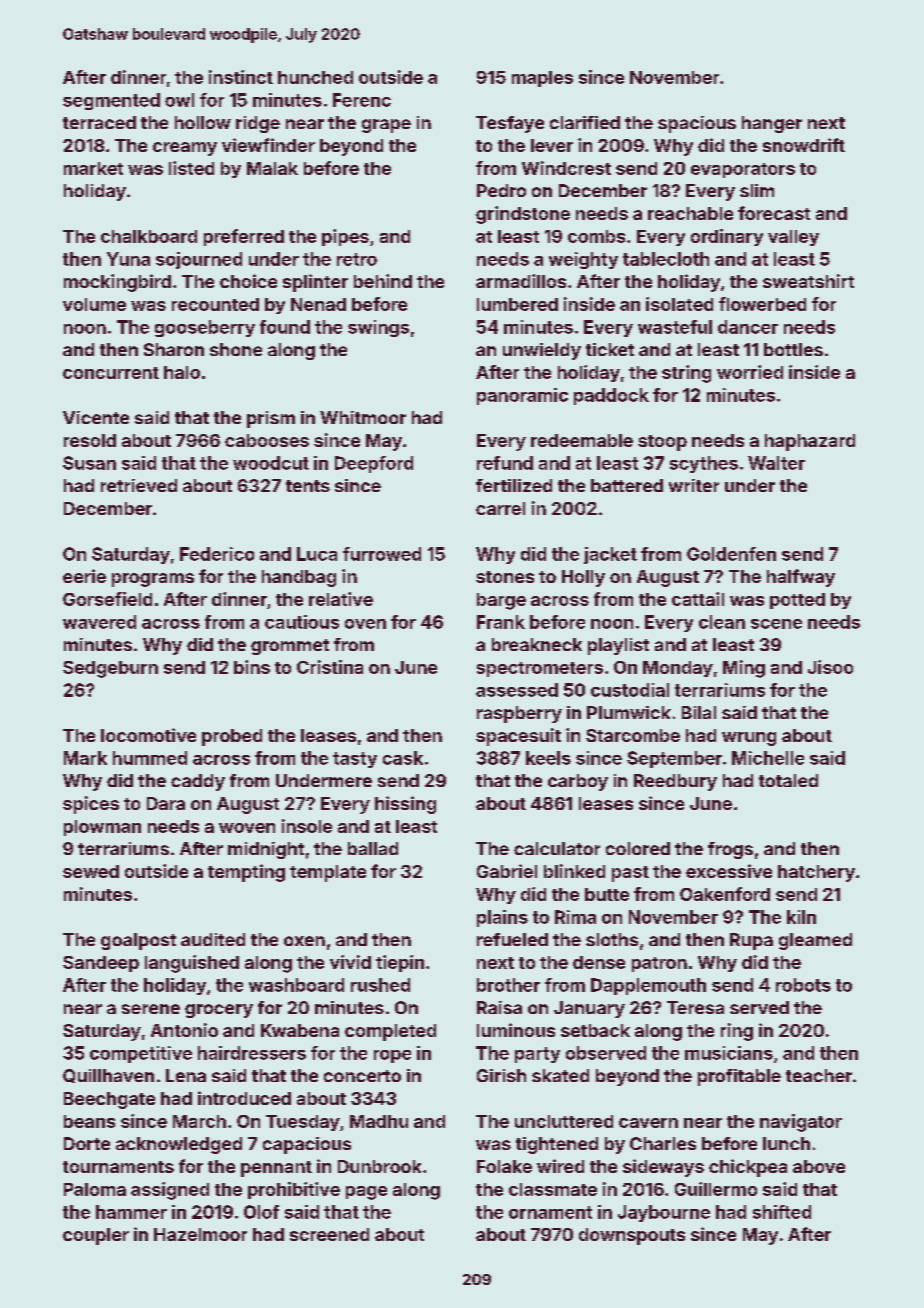  Describe the element at coordinates (772, 124) in the screenshot. I see `hanger` at that location.
